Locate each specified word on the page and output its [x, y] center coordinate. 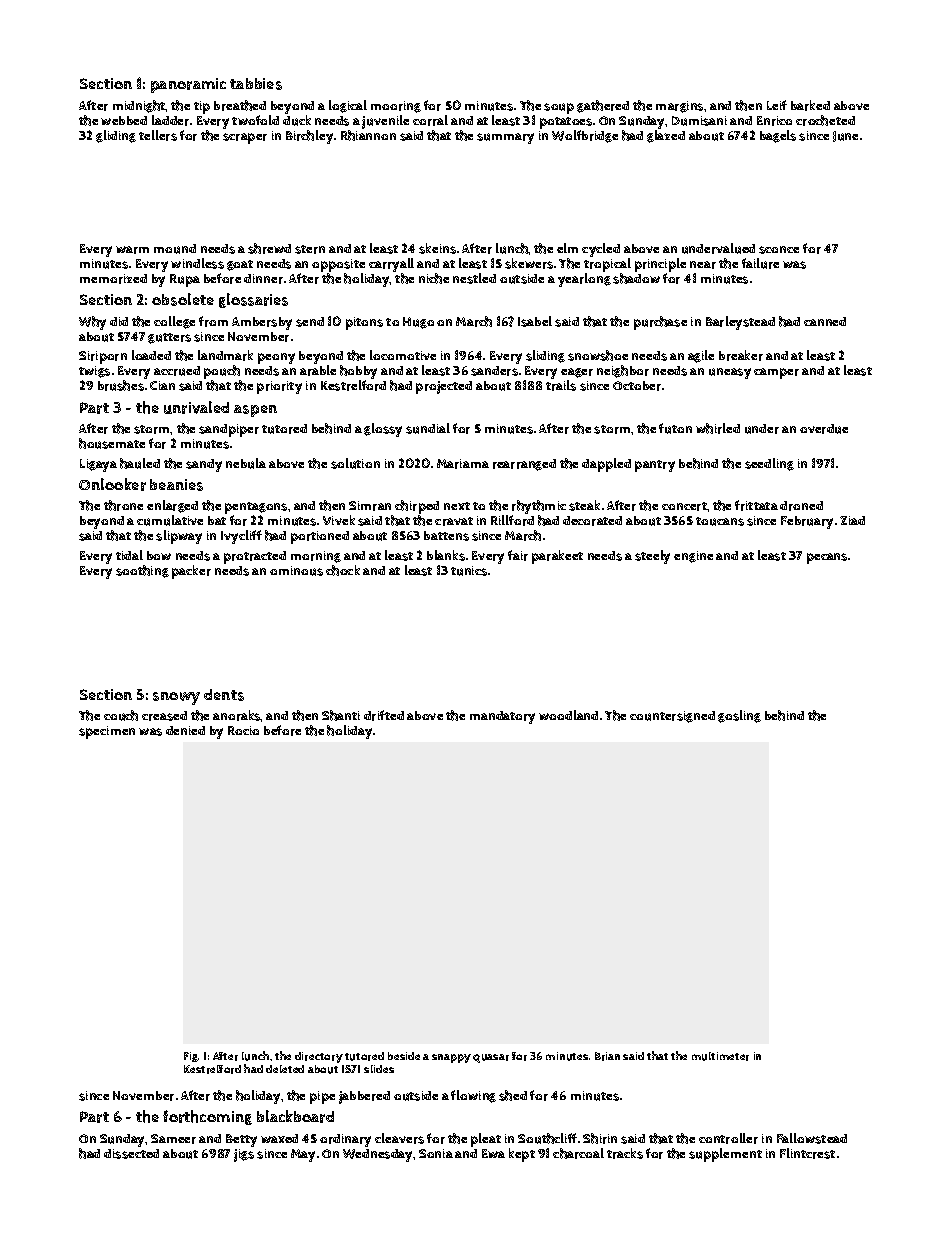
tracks [625, 1153]
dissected [131, 1154]
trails [561, 385]
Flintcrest [807, 1153]
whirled [718, 428]
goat [240, 265]
